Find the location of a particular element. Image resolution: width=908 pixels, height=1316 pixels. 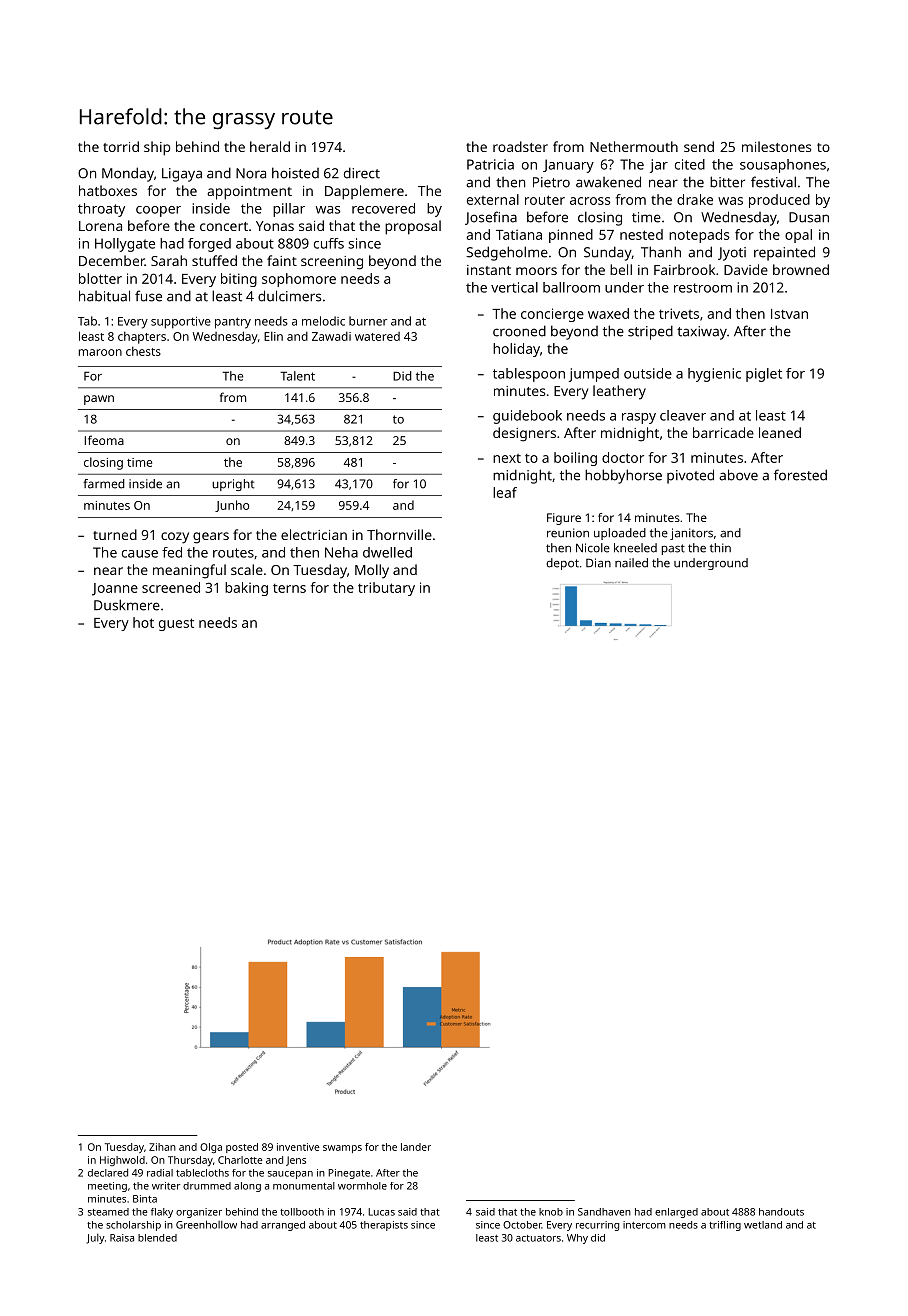

arranged is located at coordinates (283, 1226).
